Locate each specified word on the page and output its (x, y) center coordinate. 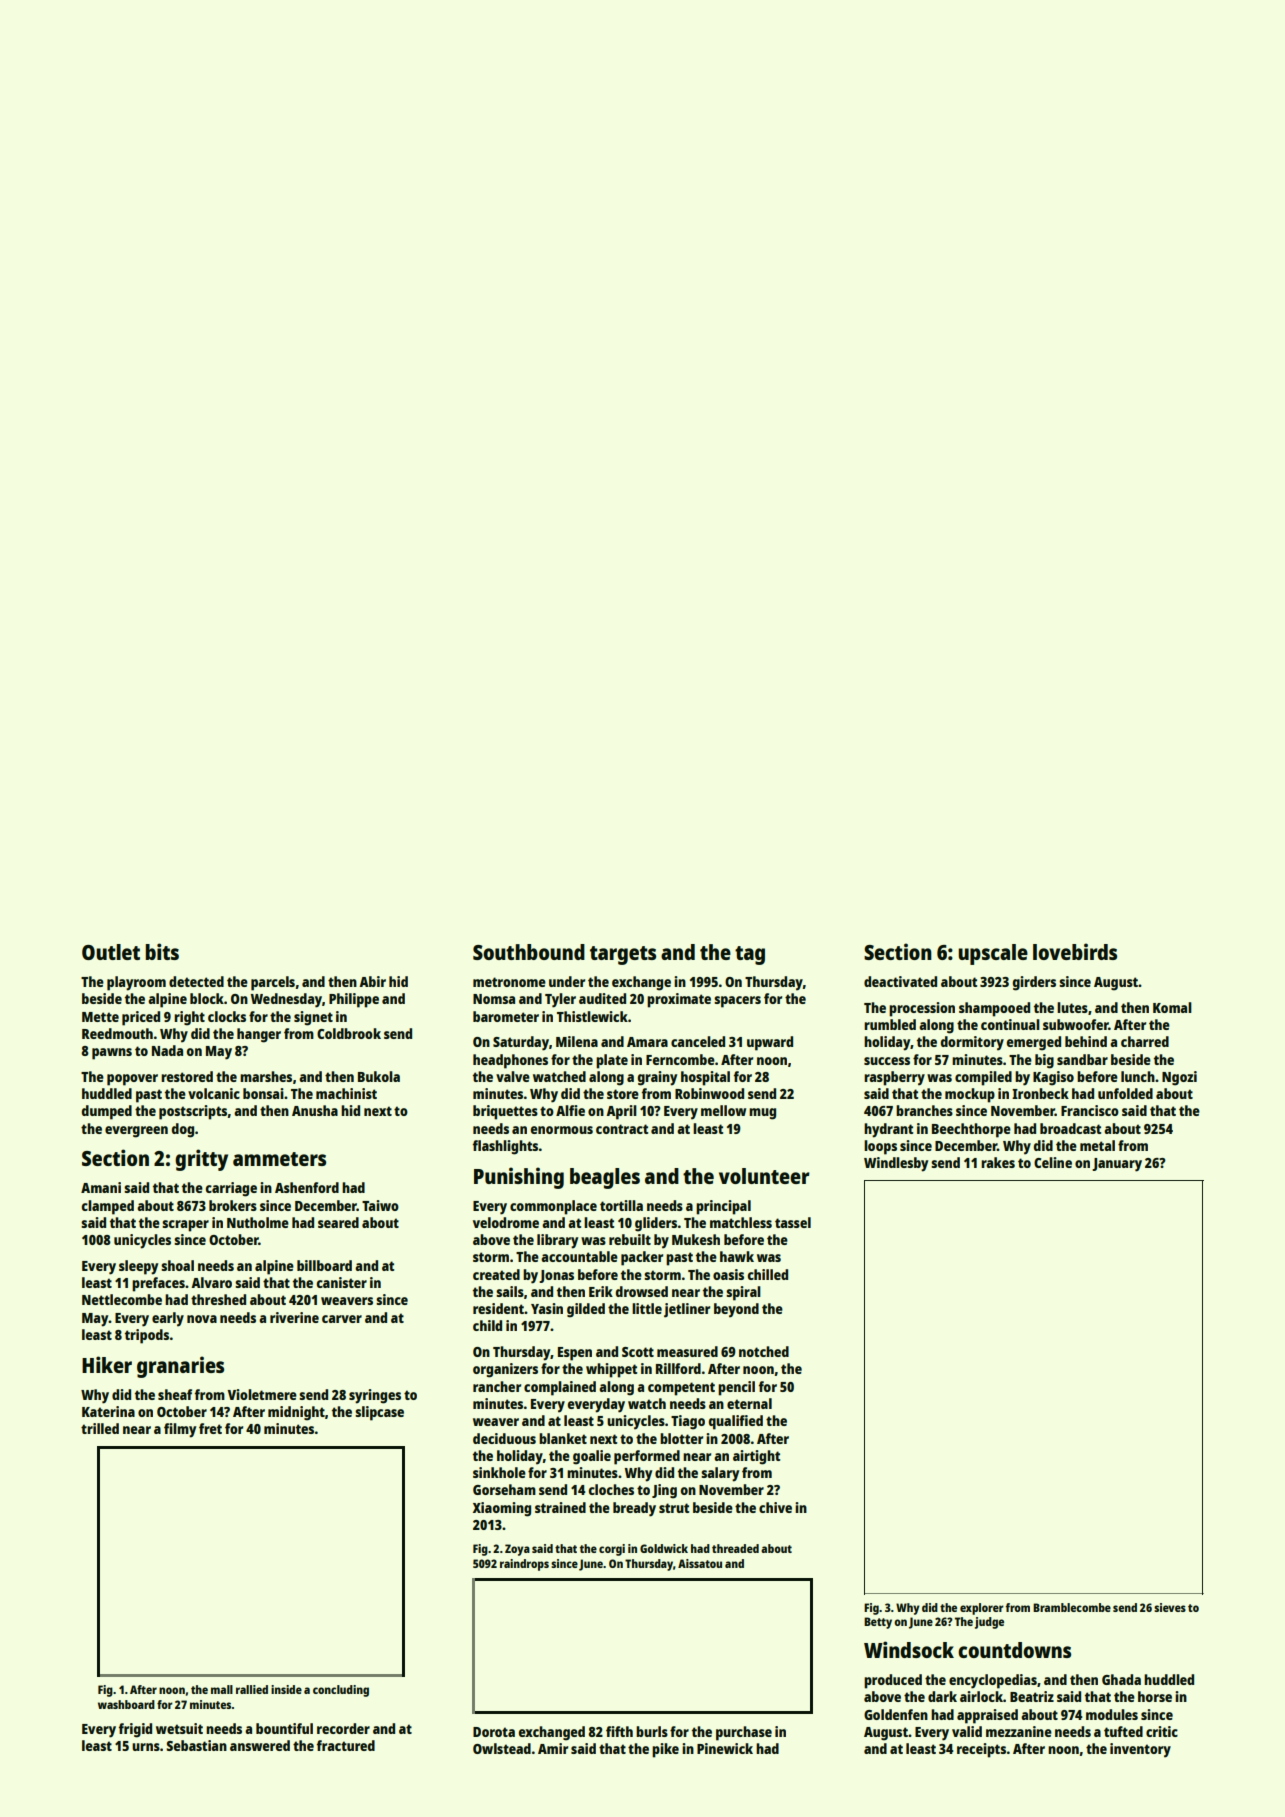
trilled (100, 1428)
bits (162, 951)
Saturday (521, 1043)
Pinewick (725, 1748)
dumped (107, 1112)
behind (1086, 1041)
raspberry (894, 1078)
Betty (878, 1623)
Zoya (517, 1550)
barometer (506, 1016)
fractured (346, 1745)
